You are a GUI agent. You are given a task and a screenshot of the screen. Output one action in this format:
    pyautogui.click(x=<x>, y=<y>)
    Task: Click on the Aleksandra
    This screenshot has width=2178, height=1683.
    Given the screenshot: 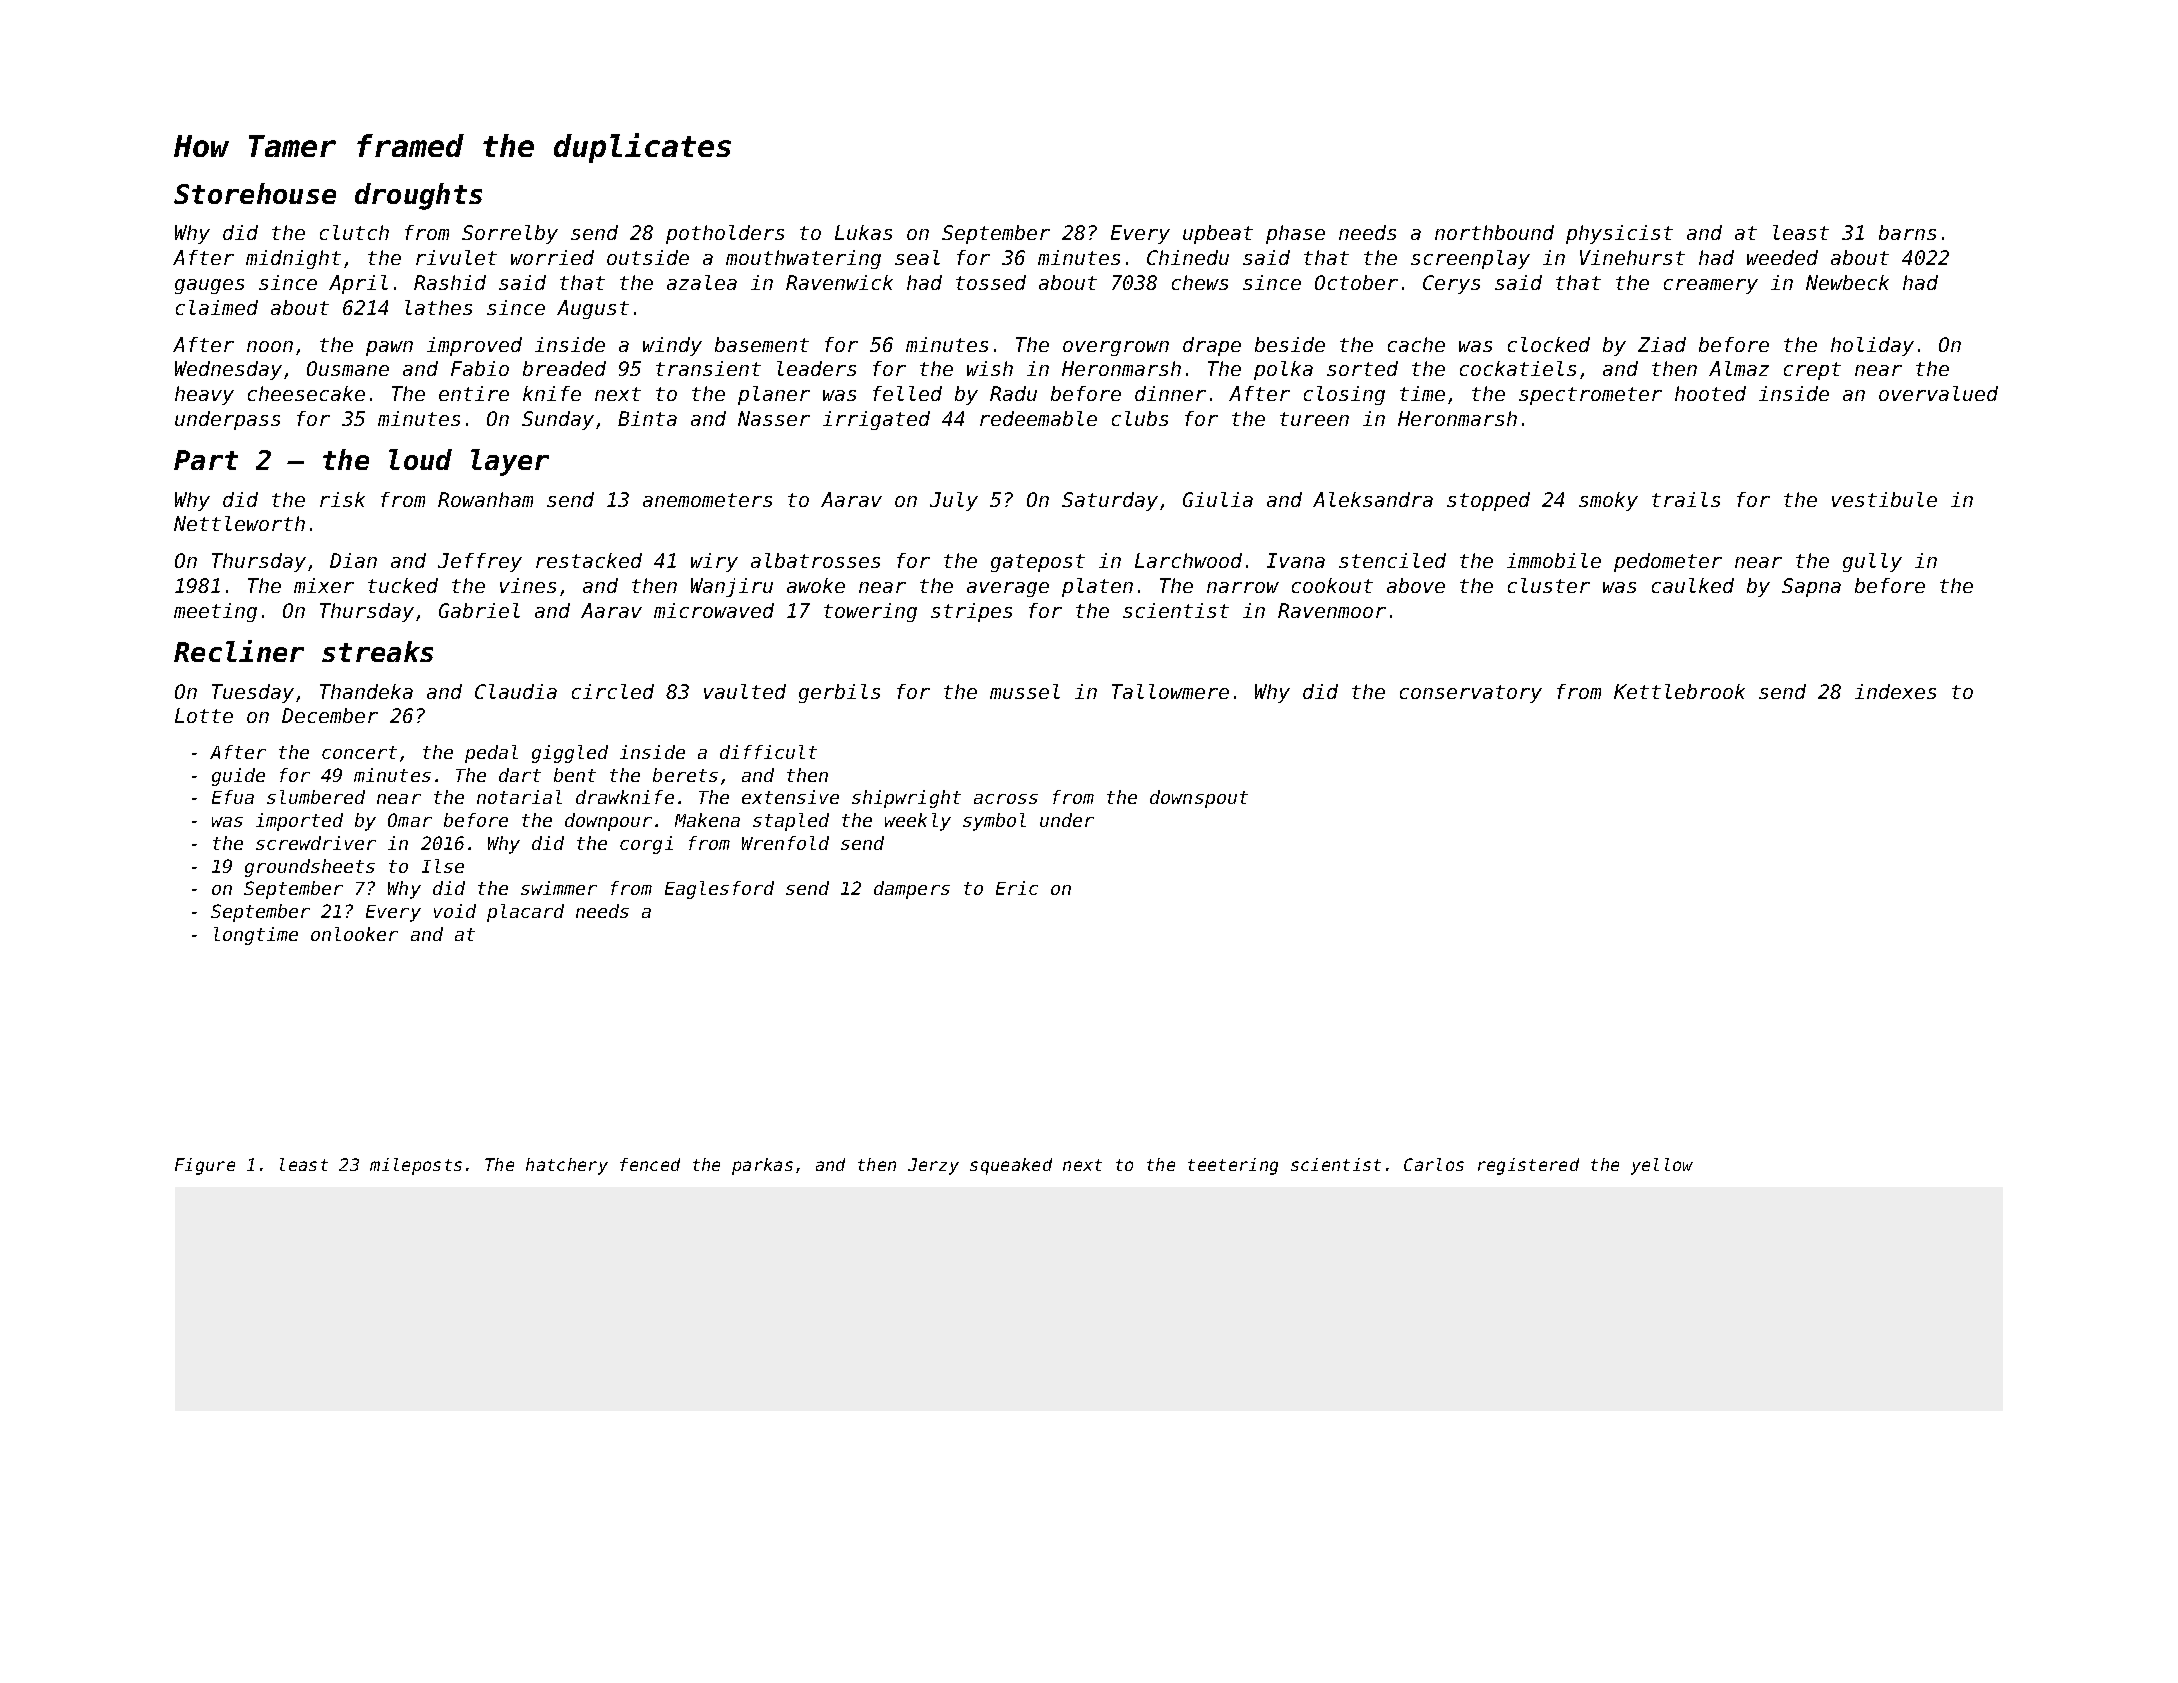 What is the action you would take?
    pyautogui.click(x=1373, y=499)
